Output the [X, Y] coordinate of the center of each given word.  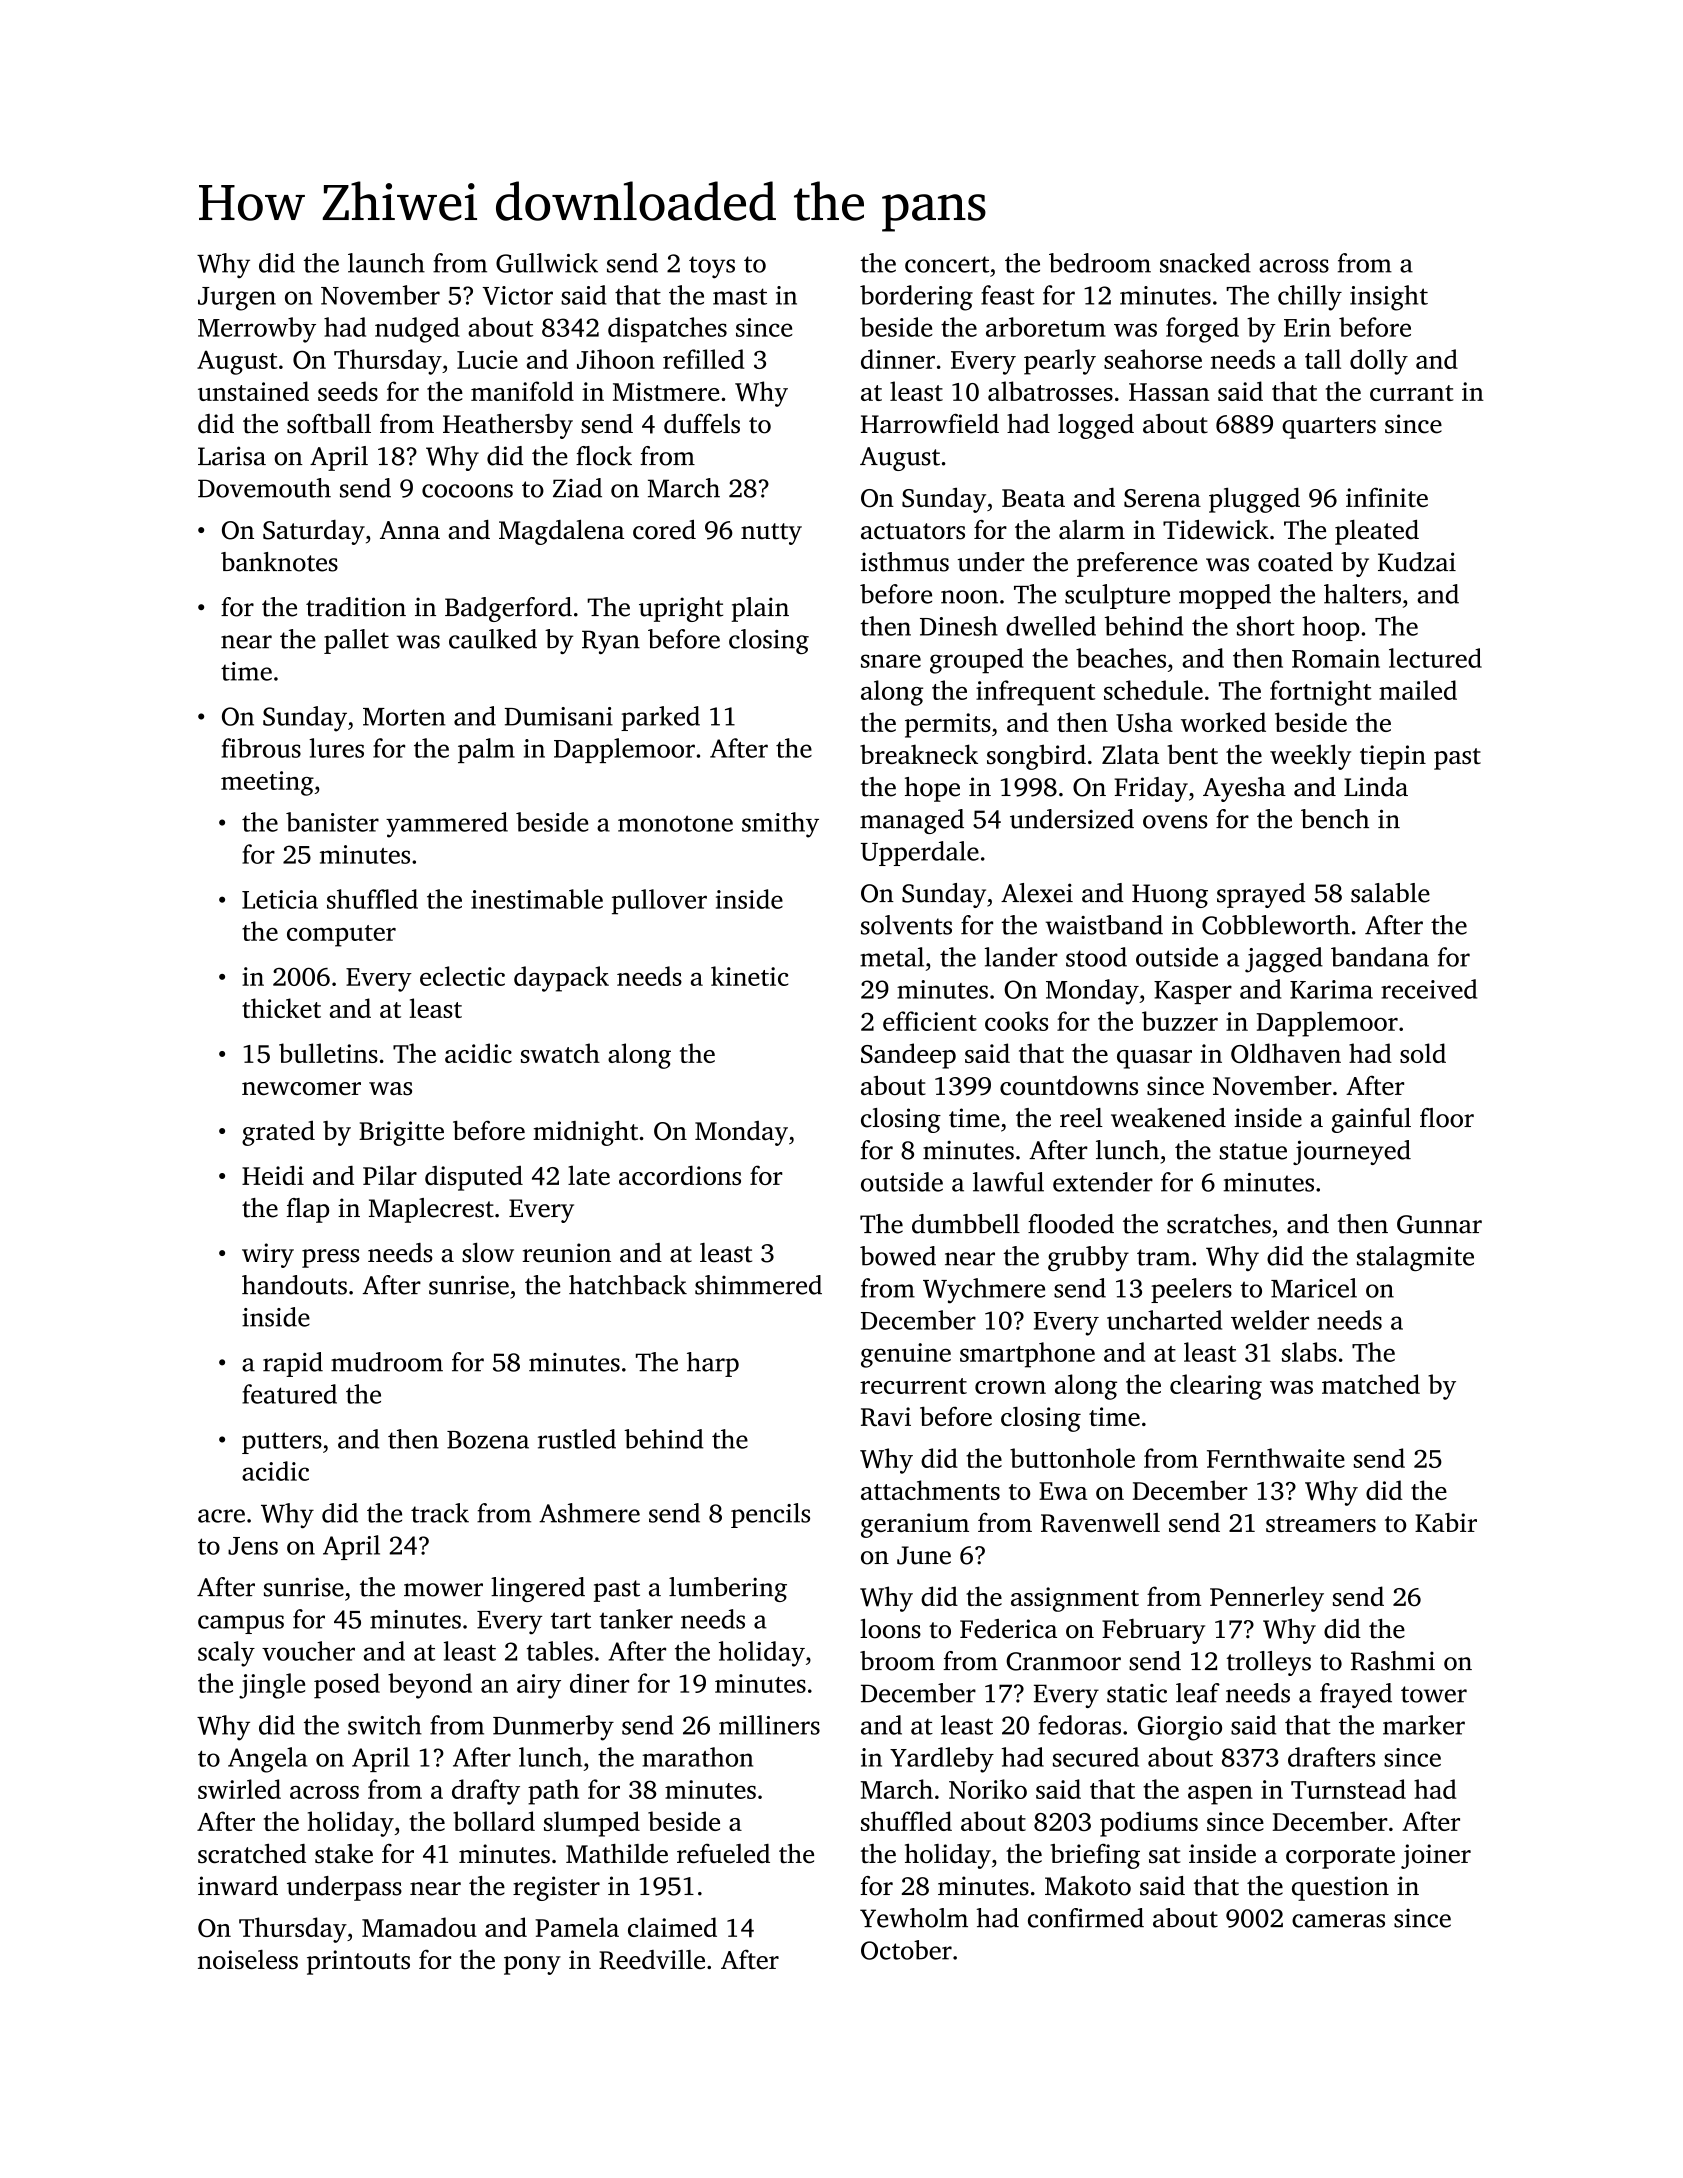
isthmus [905, 562]
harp [713, 1364]
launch [386, 263]
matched [1371, 1384]
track [440, 1513]
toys [712, 267]
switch [385, 1725]
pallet [356, 641]
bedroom [1100, 263]
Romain [1336, 658]
